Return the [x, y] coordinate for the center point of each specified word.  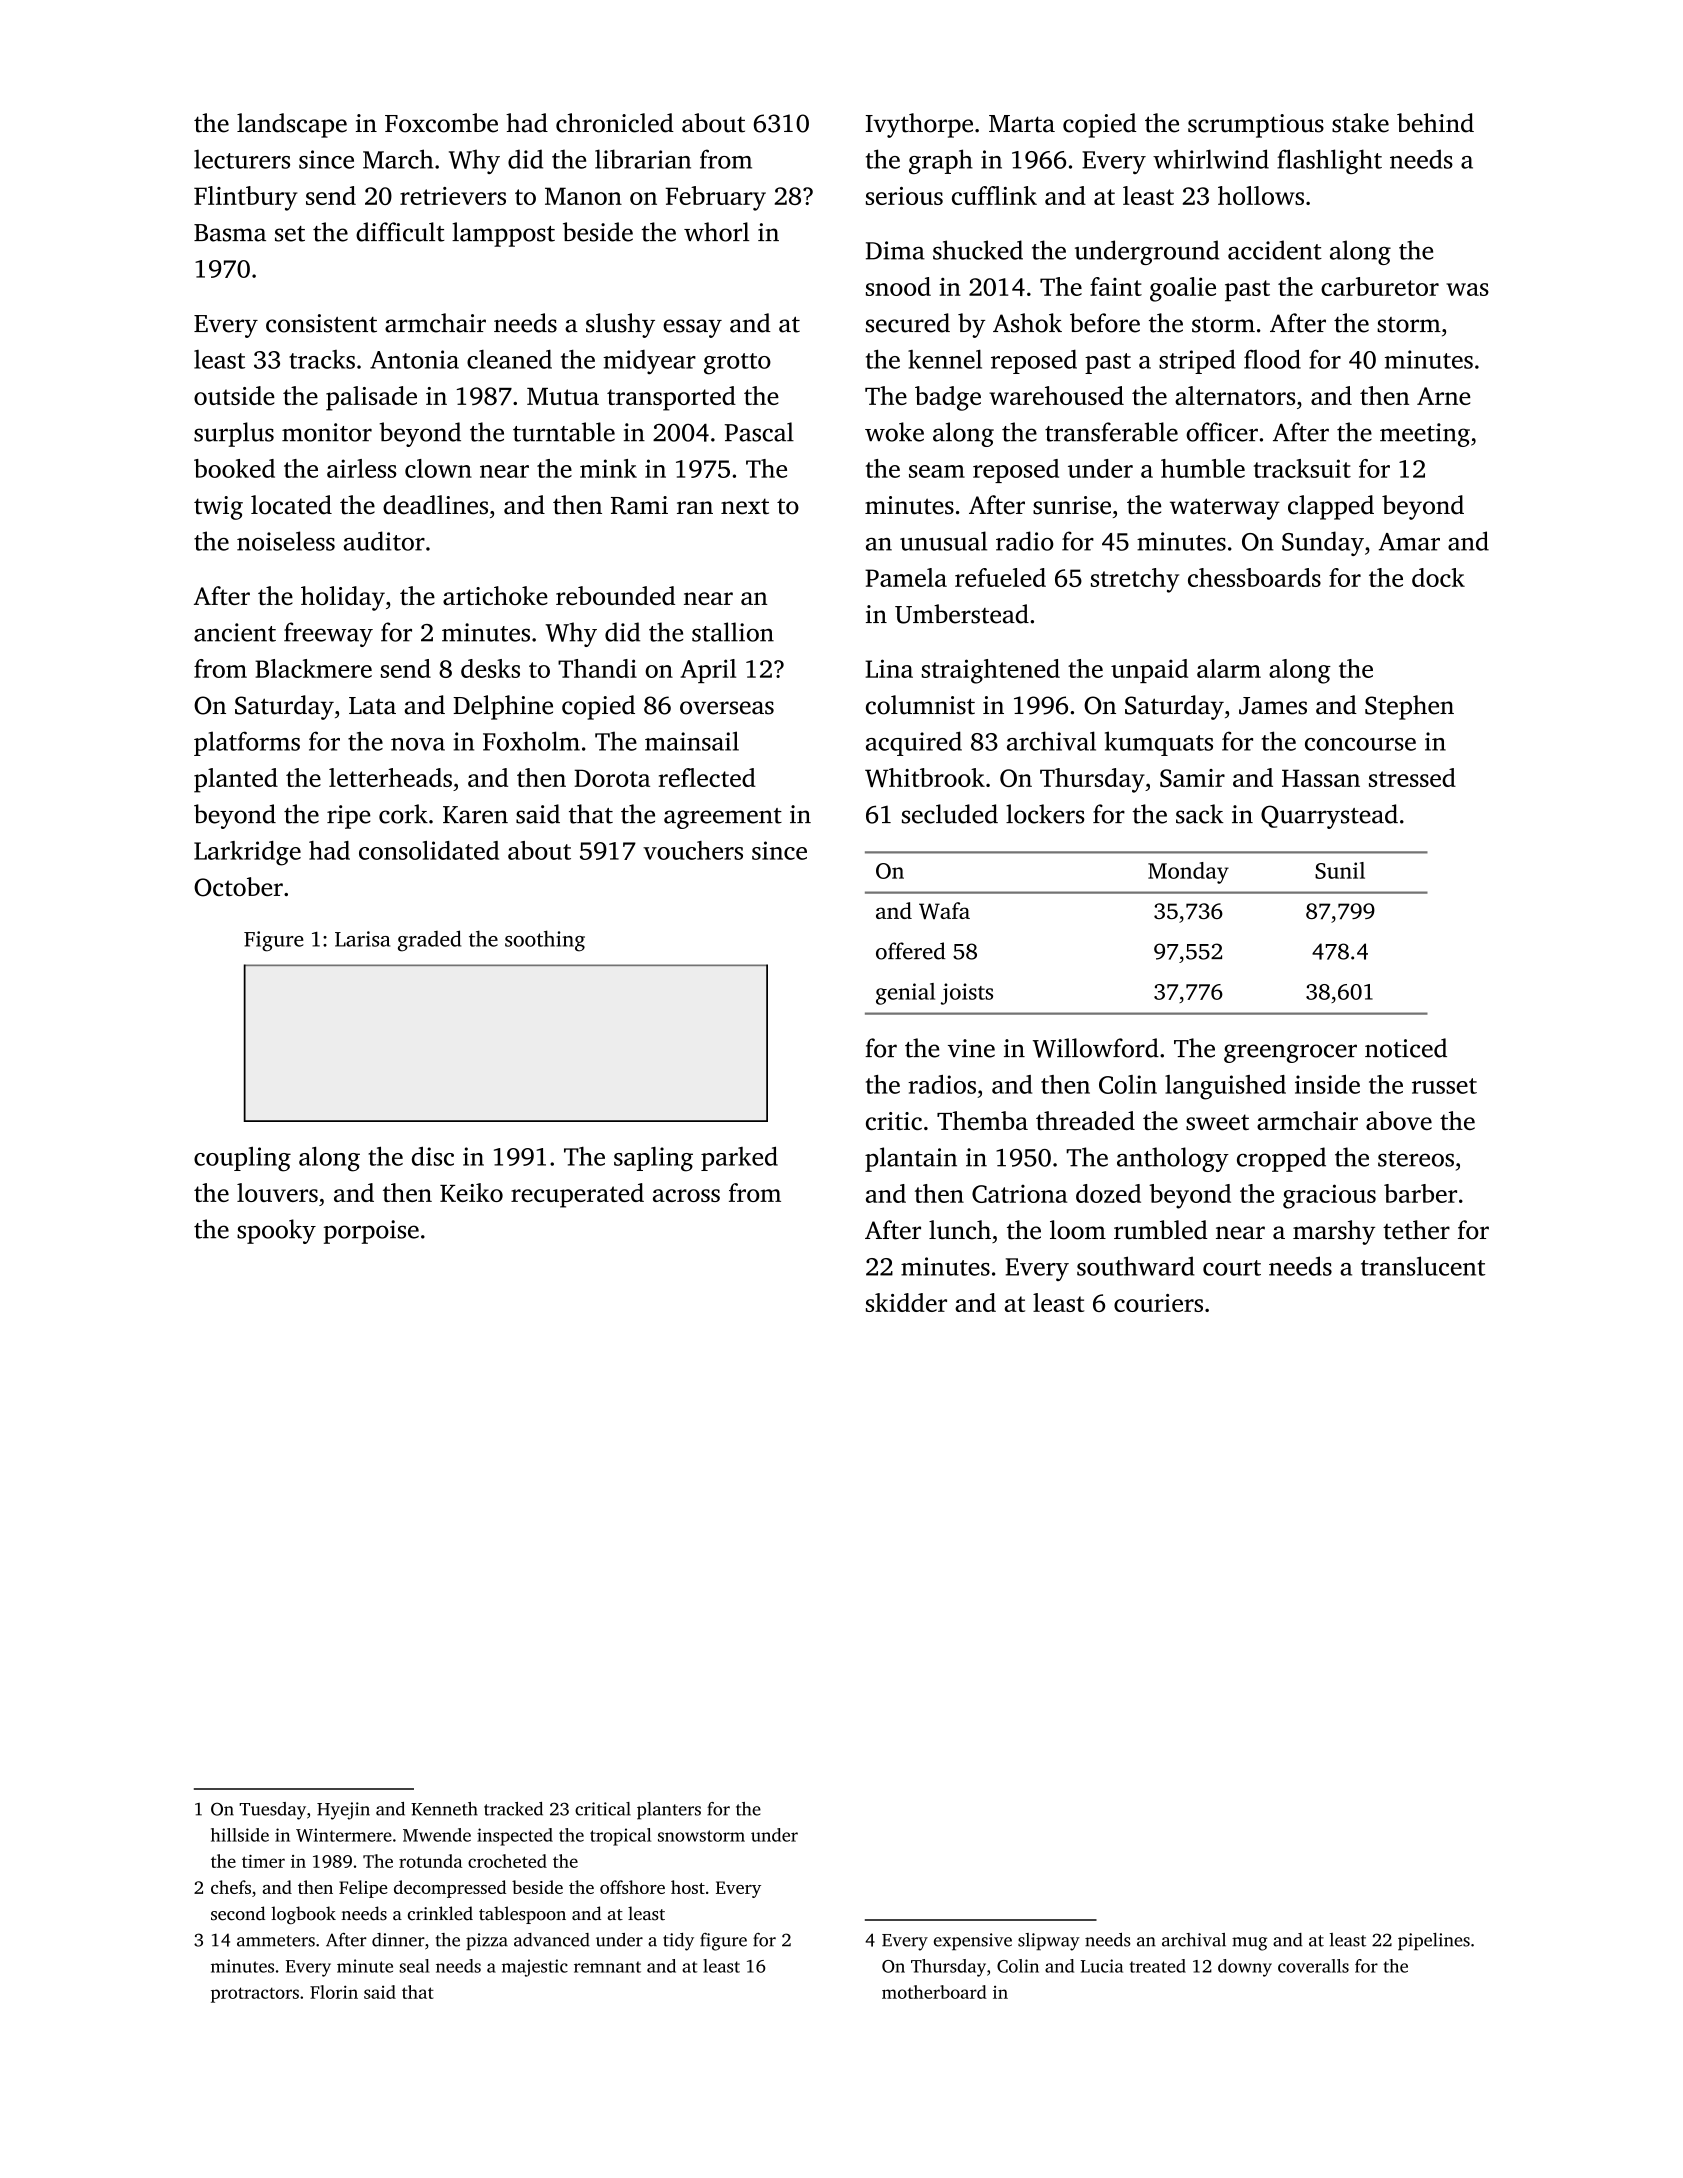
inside [1327, 1084]
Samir [1192, 778]
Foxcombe [441, 123]
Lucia [1102, 1966]
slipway [1049, 1942]
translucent [1423, 1266]
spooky [276, 1231]
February [715, 198]
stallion [733, 632]
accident [1275, 250]
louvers [277, 1192]
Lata [372, 706]
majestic [535, 1968]
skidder [906, 1302]
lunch [960, 1230]
